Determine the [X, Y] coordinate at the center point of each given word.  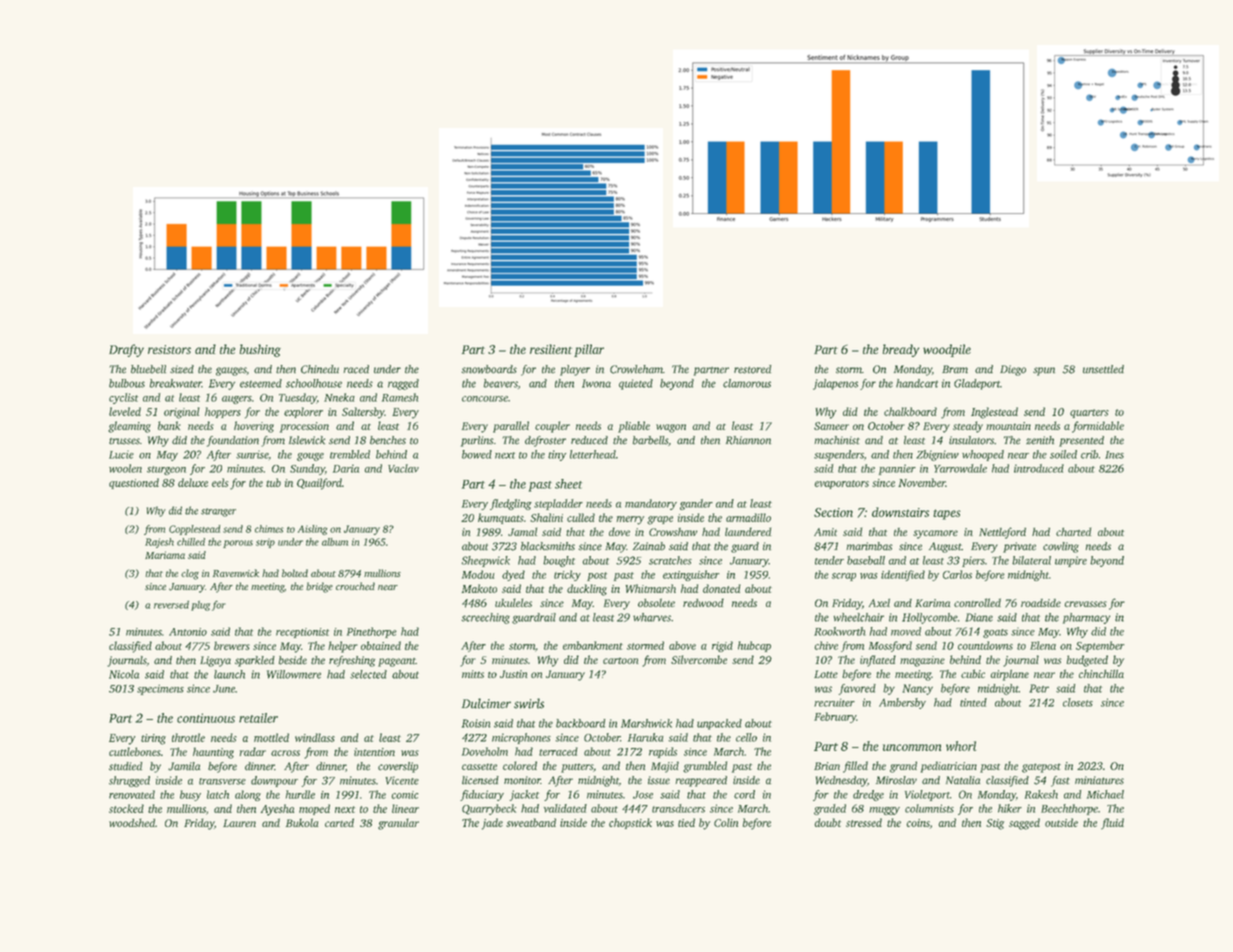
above [682, 645]
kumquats [501, 518]
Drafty [126, 350]
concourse [485, 399]
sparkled [255, 661]
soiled [1063, 454]
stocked [126, 808]
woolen [125, 468]
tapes [947, 514]
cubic [973, 673]
